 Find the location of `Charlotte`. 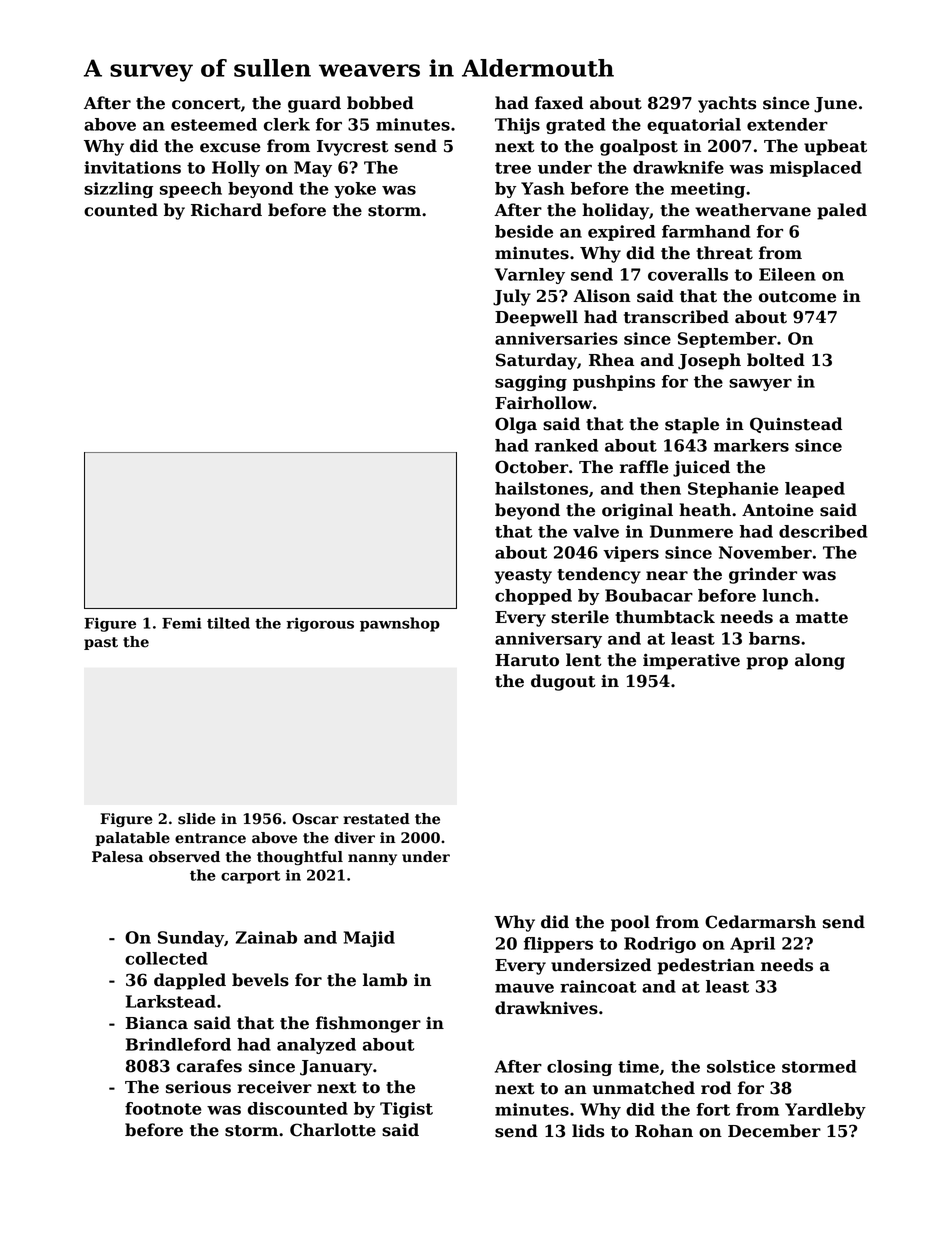

Charlotte is located at coordinates (333, 1130).
